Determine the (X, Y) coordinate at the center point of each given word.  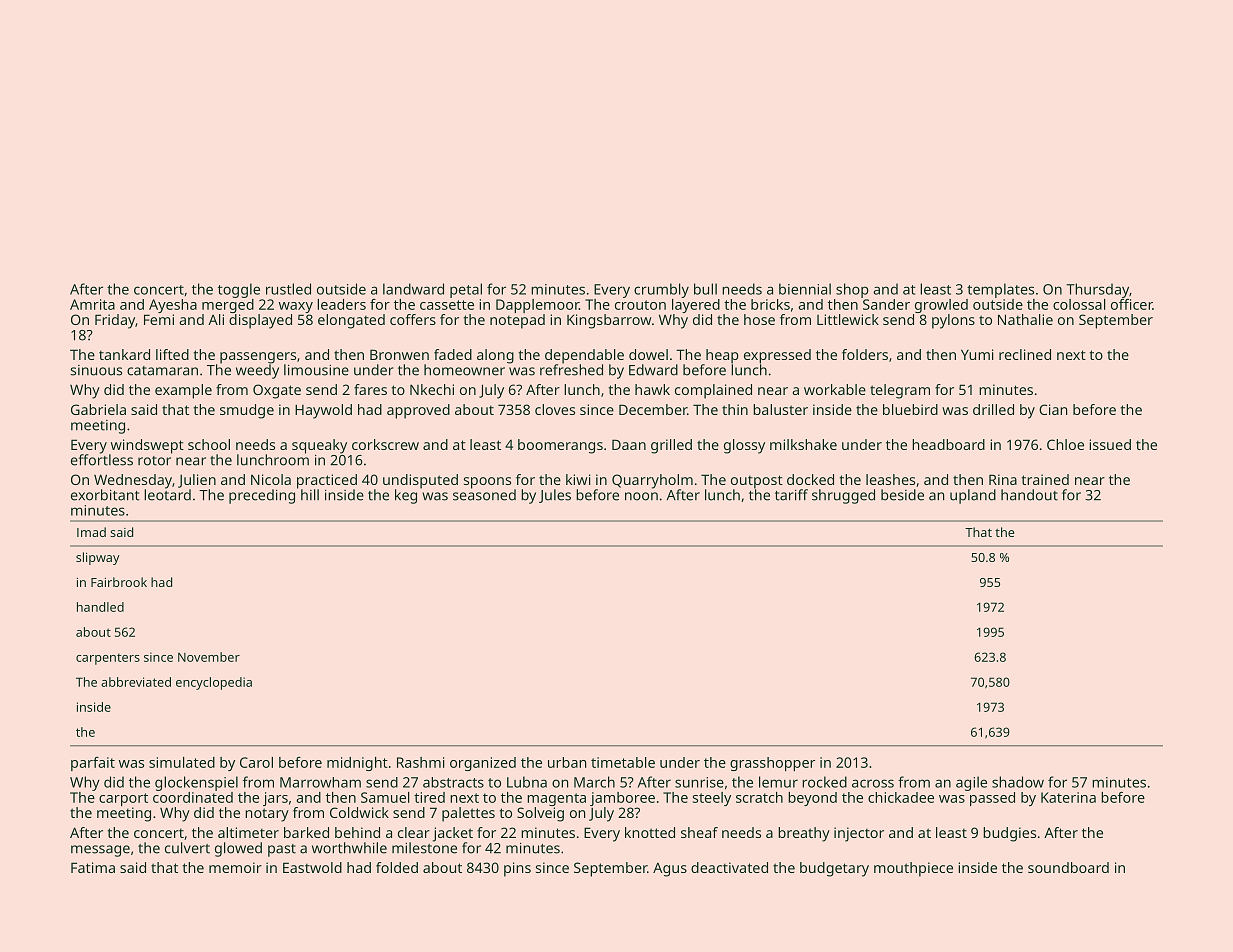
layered (696, 306)
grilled (671, 446)
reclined (1025, 354)
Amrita (92, 304)
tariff (791, 495)
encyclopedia (214, 683)
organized (483, 764)
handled (100, 607)
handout (1029, 495)
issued (1110, 444)
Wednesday (133, 481)
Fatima (93, 867)
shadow (1018, 782)
